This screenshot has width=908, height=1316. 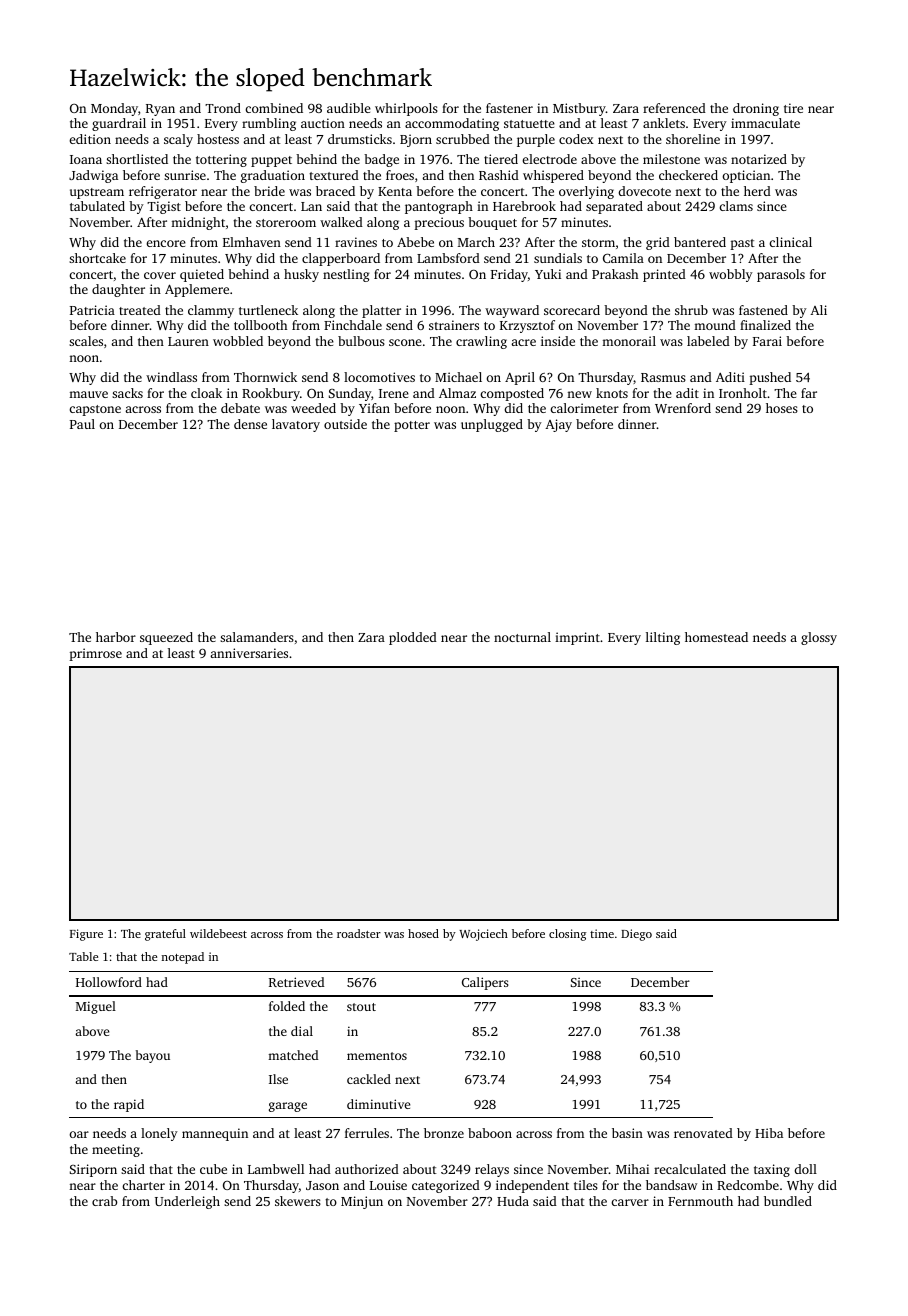 I want to click on rapid, so click(x=129, y=1105).
